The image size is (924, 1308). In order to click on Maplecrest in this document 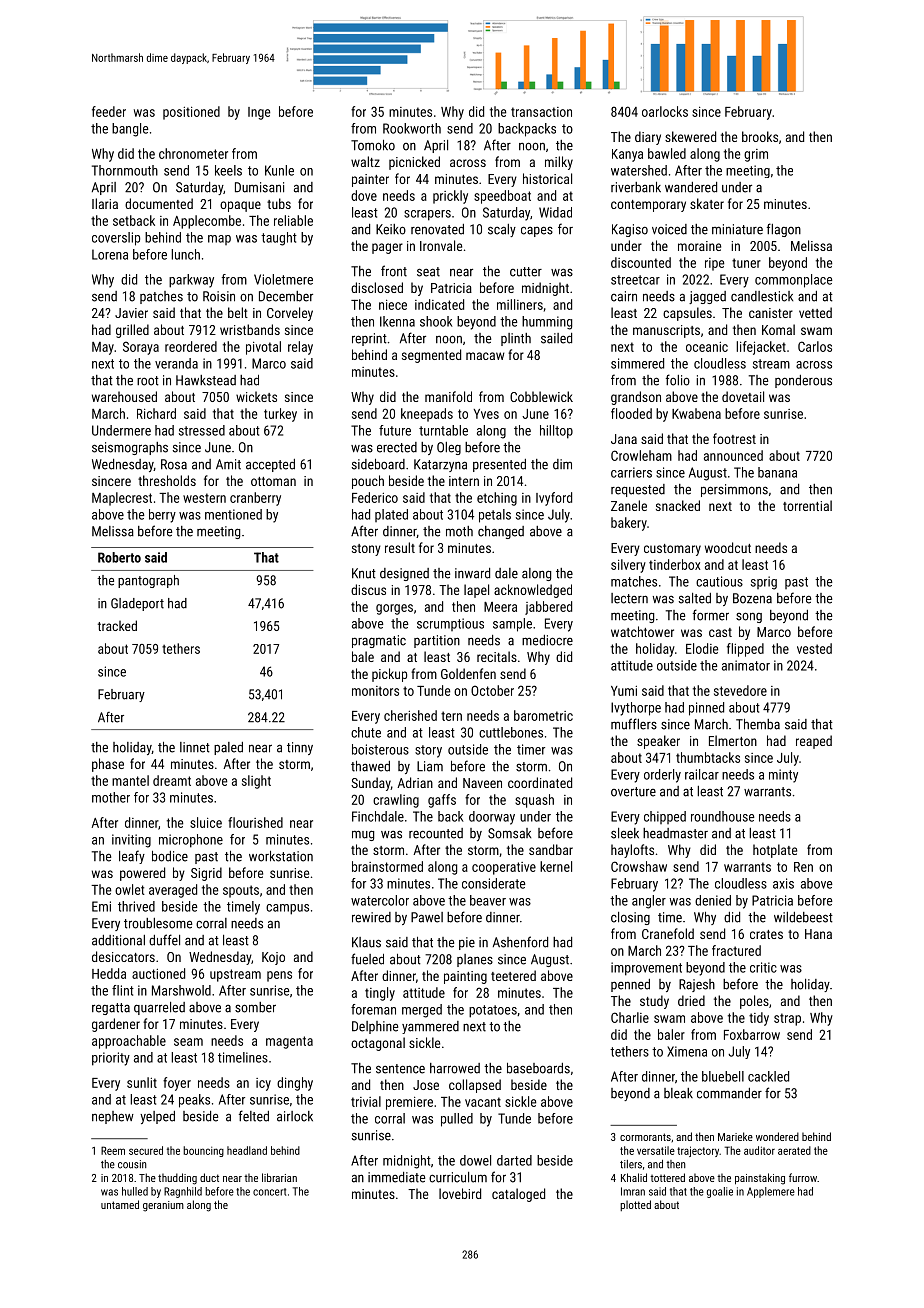, I will do `click(122, 499)`.
